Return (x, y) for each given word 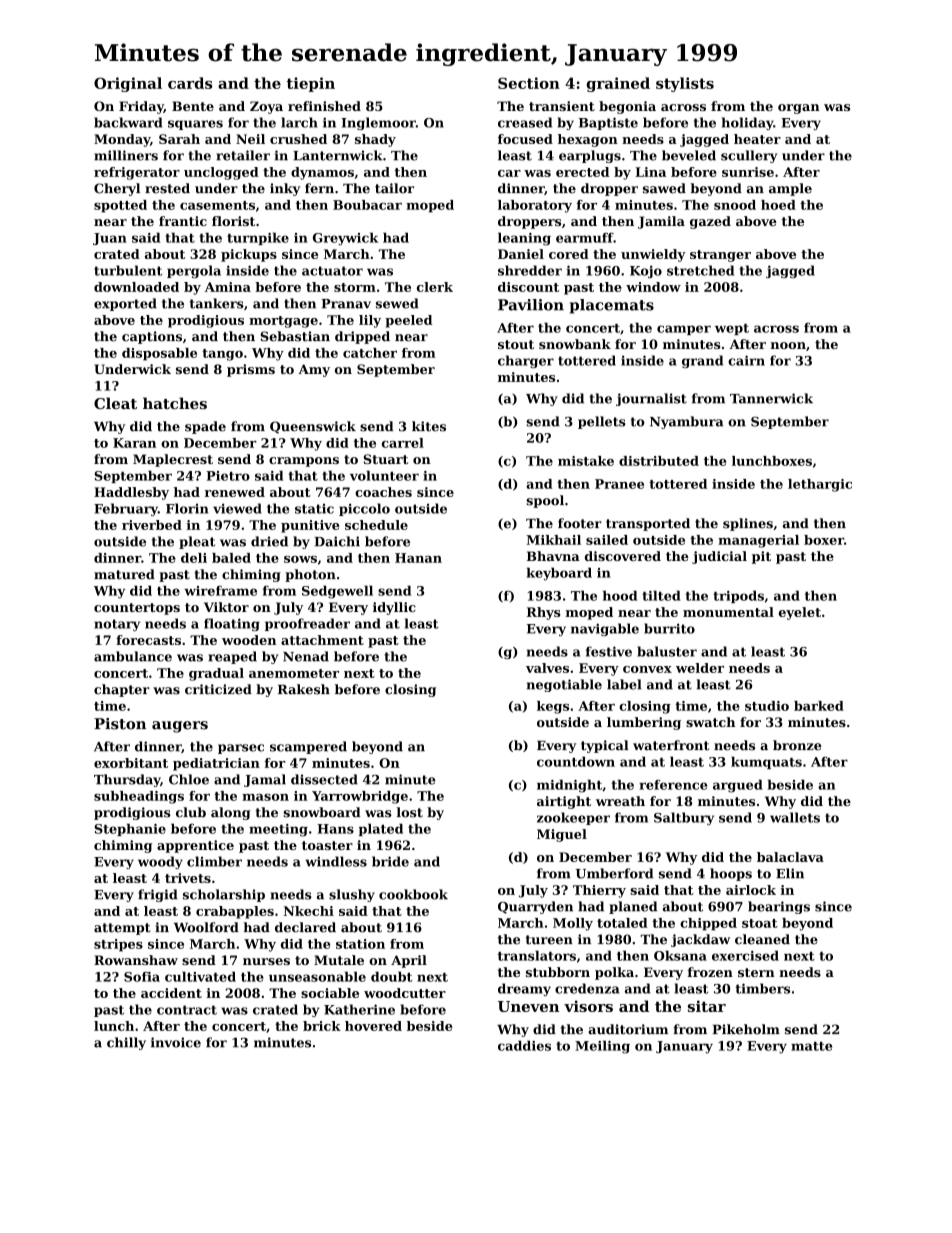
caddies (524, 1045)
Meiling (602, 1047)
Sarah (179, 139)
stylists (685, 84)
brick (322, 1026)
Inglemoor (378, 123)
